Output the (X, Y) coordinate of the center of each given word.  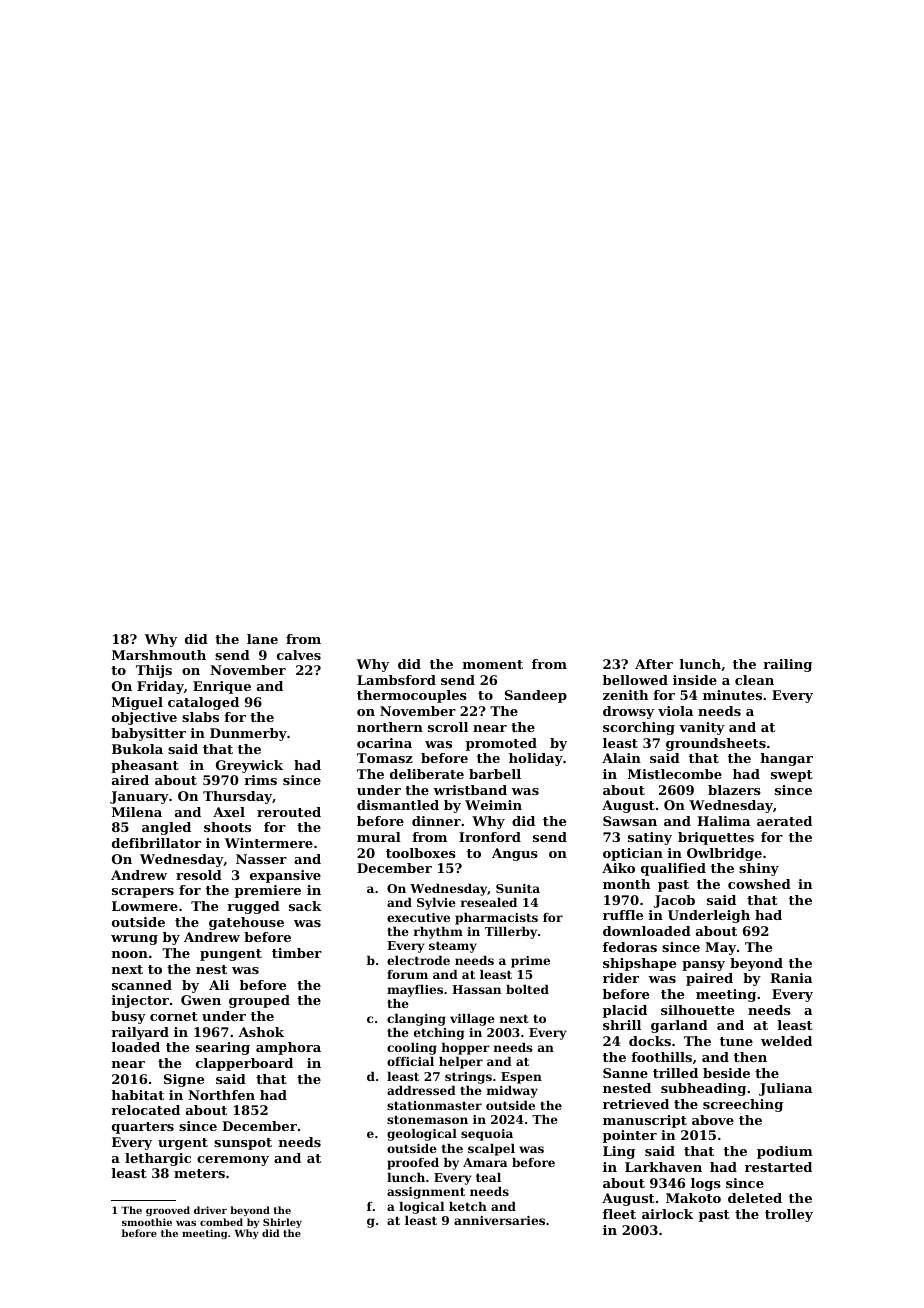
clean (754, 680)
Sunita (518, 888)
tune (736, 1041)
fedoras (630, 947)
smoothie (147, 1222)
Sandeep (536, 696)
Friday (160, 687)
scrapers (143, 893)
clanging (416, 1020)
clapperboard (244, 1064)
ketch (468, 1206)
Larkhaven (663, 1167)
